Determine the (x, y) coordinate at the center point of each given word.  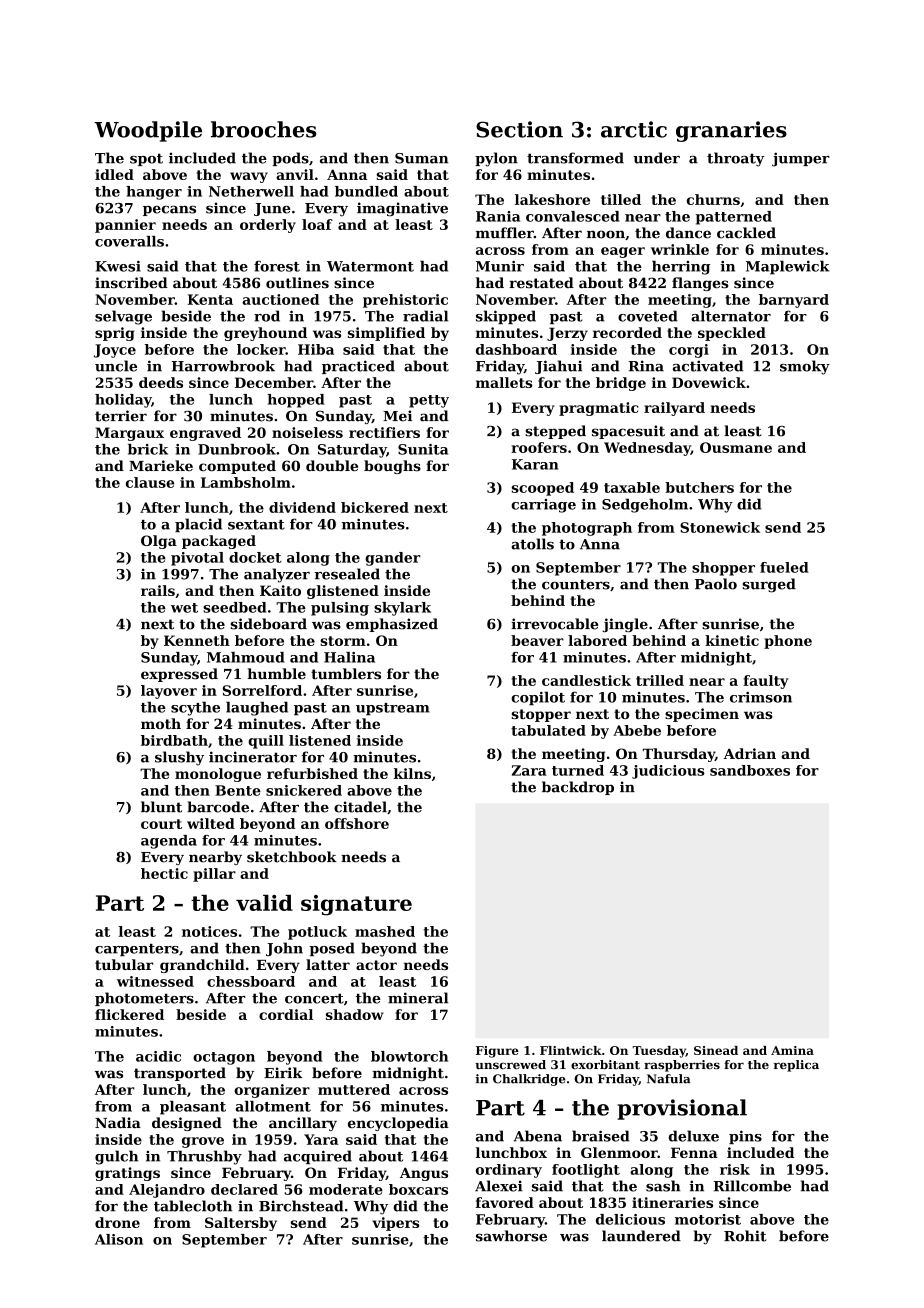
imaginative (402, 209)
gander (393, 559)
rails (158, 590)
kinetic (732, 640)
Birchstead (301, 1206)
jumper (801, 159)
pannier (125, 226)
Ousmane (736, 447)
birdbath (174, 740)
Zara (529, 770)
